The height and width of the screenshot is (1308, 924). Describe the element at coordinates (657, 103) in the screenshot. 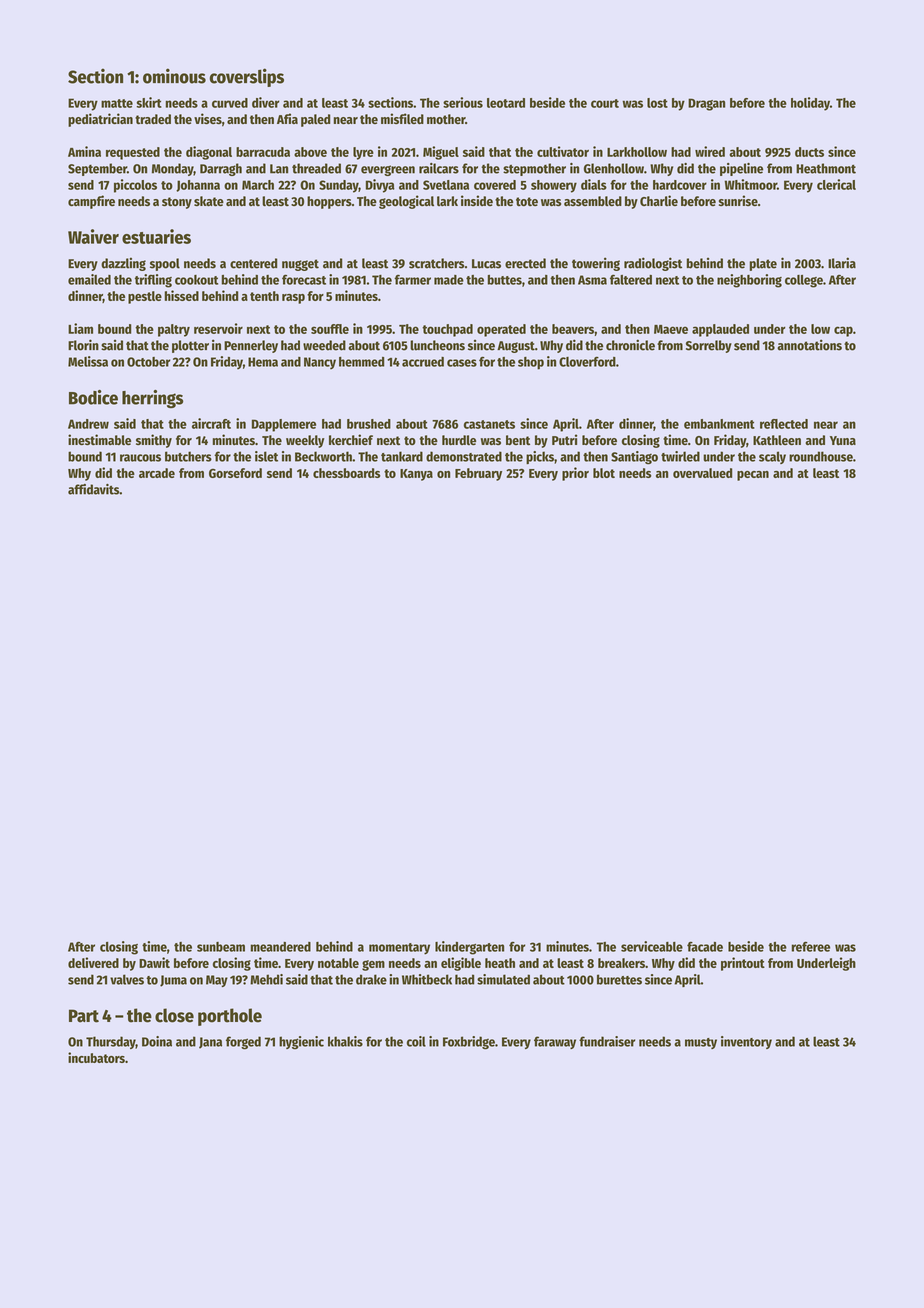

I see `lost` at that location.
